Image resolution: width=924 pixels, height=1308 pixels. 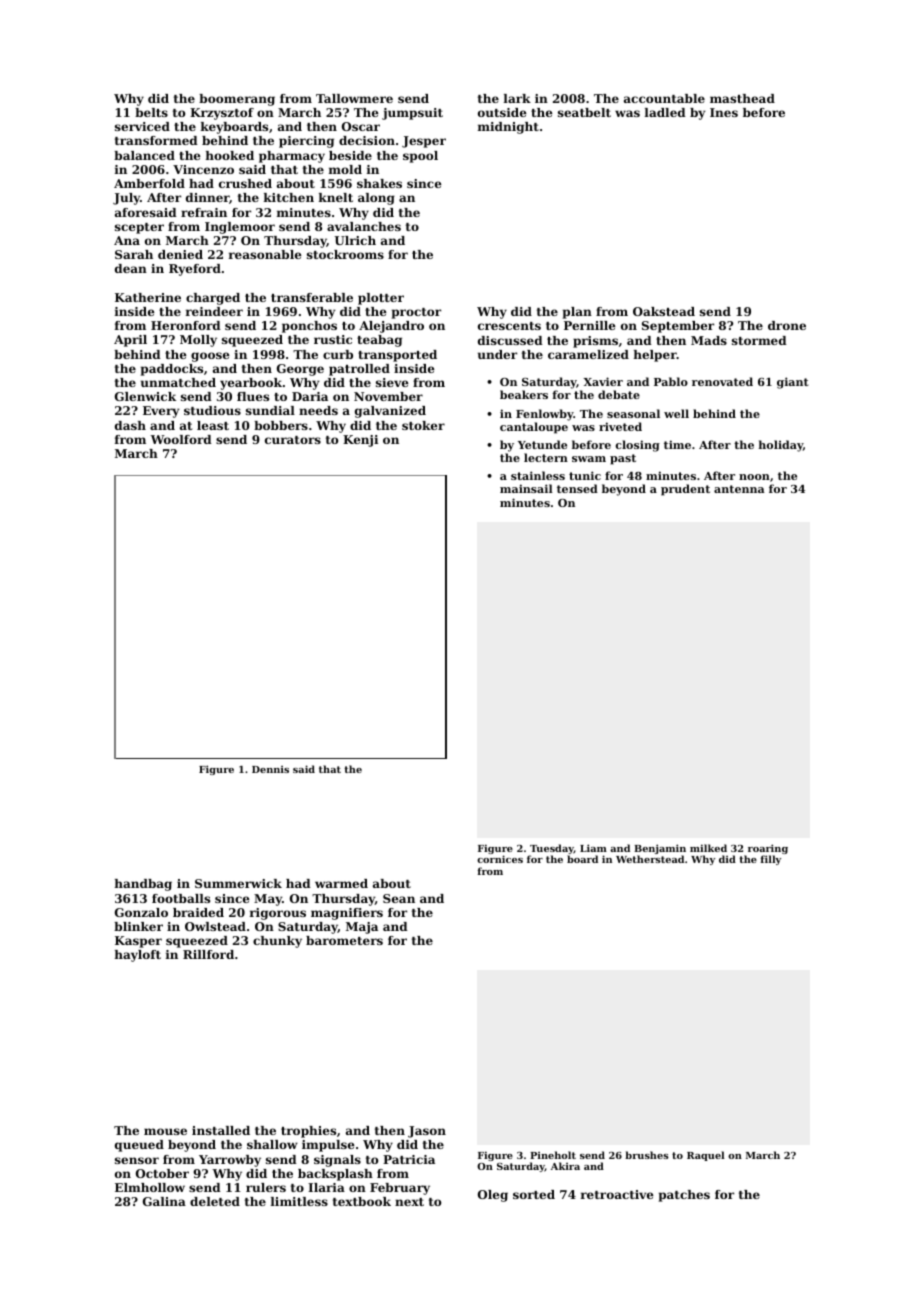 I want to click on masthead, so click(x=742, y=98).
